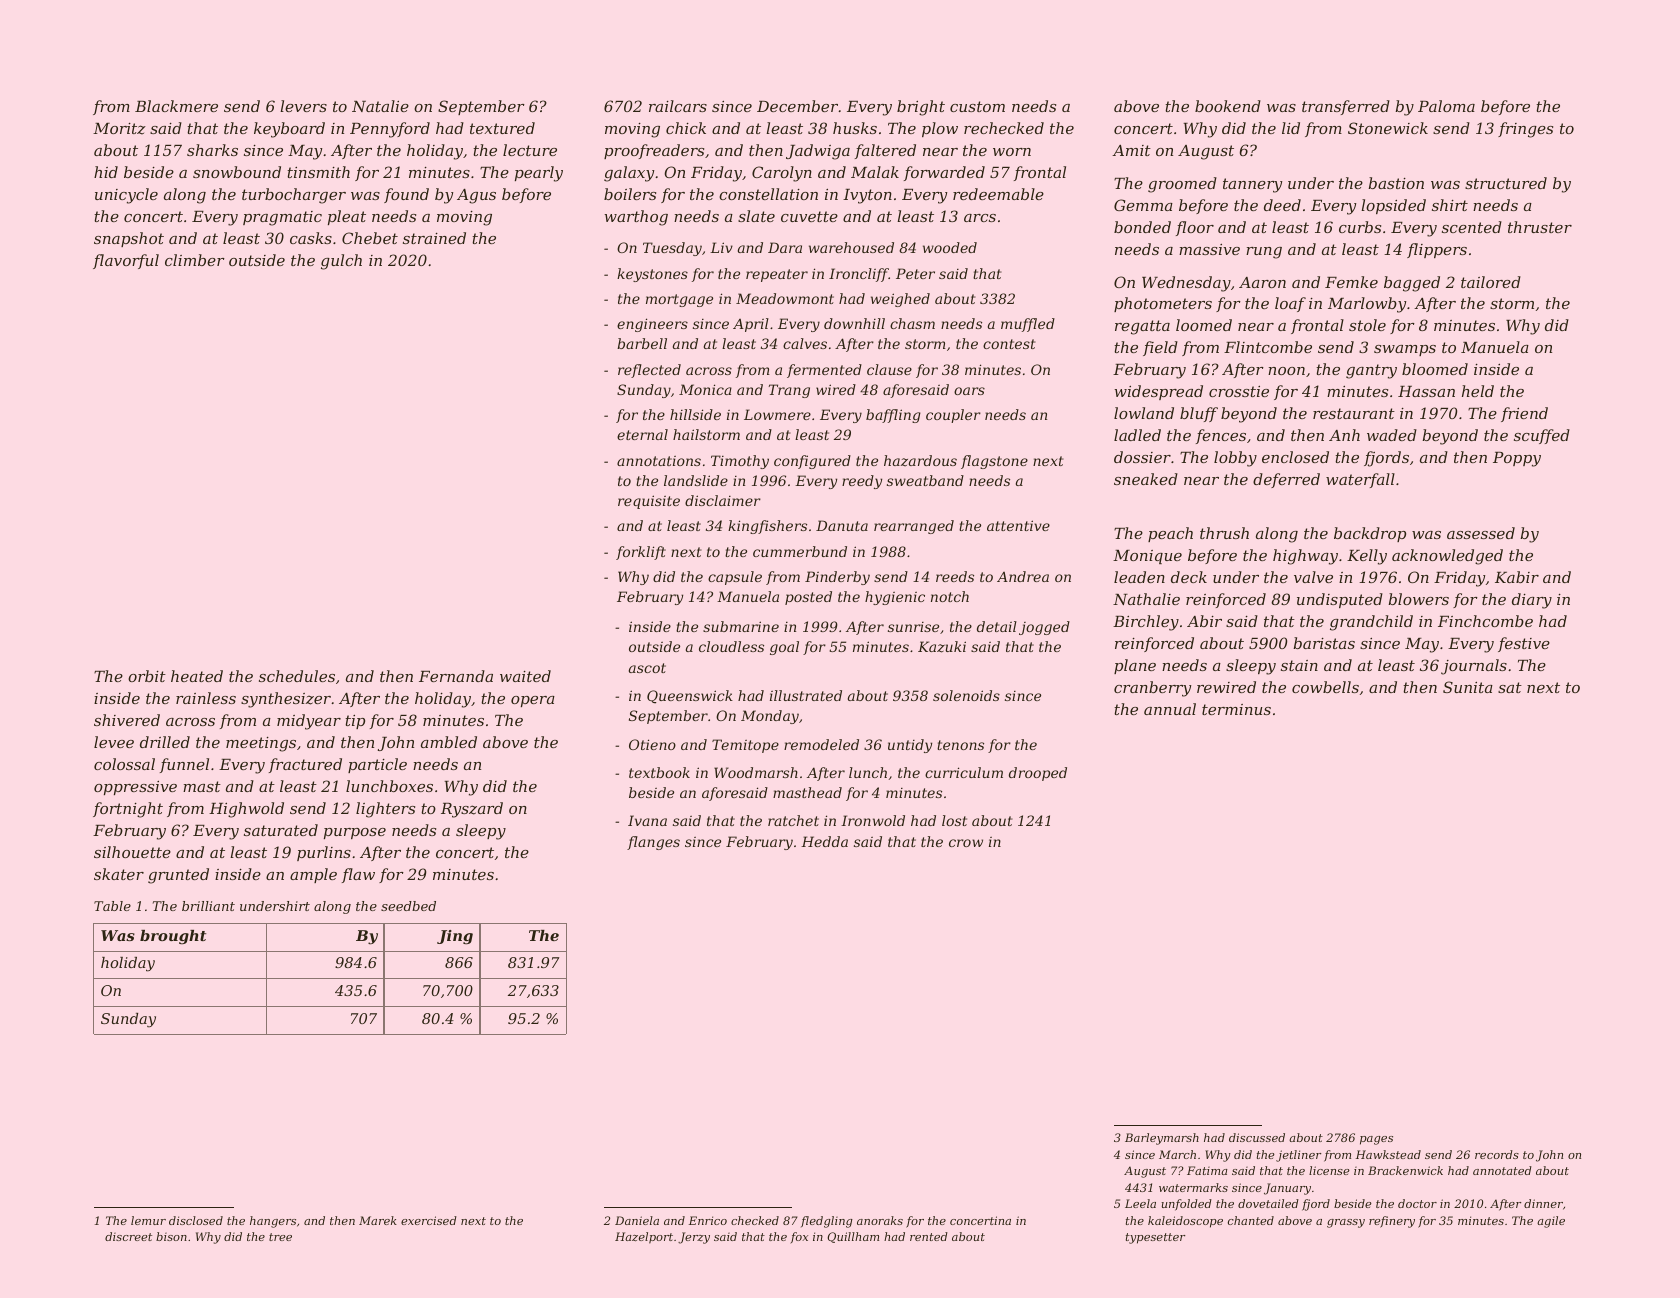 This screenshot has height=1298, width=1680. What do you see at coordinates (966, 695) in the screenshot?
I see `solenoids` at bounding box center [966, 695].
